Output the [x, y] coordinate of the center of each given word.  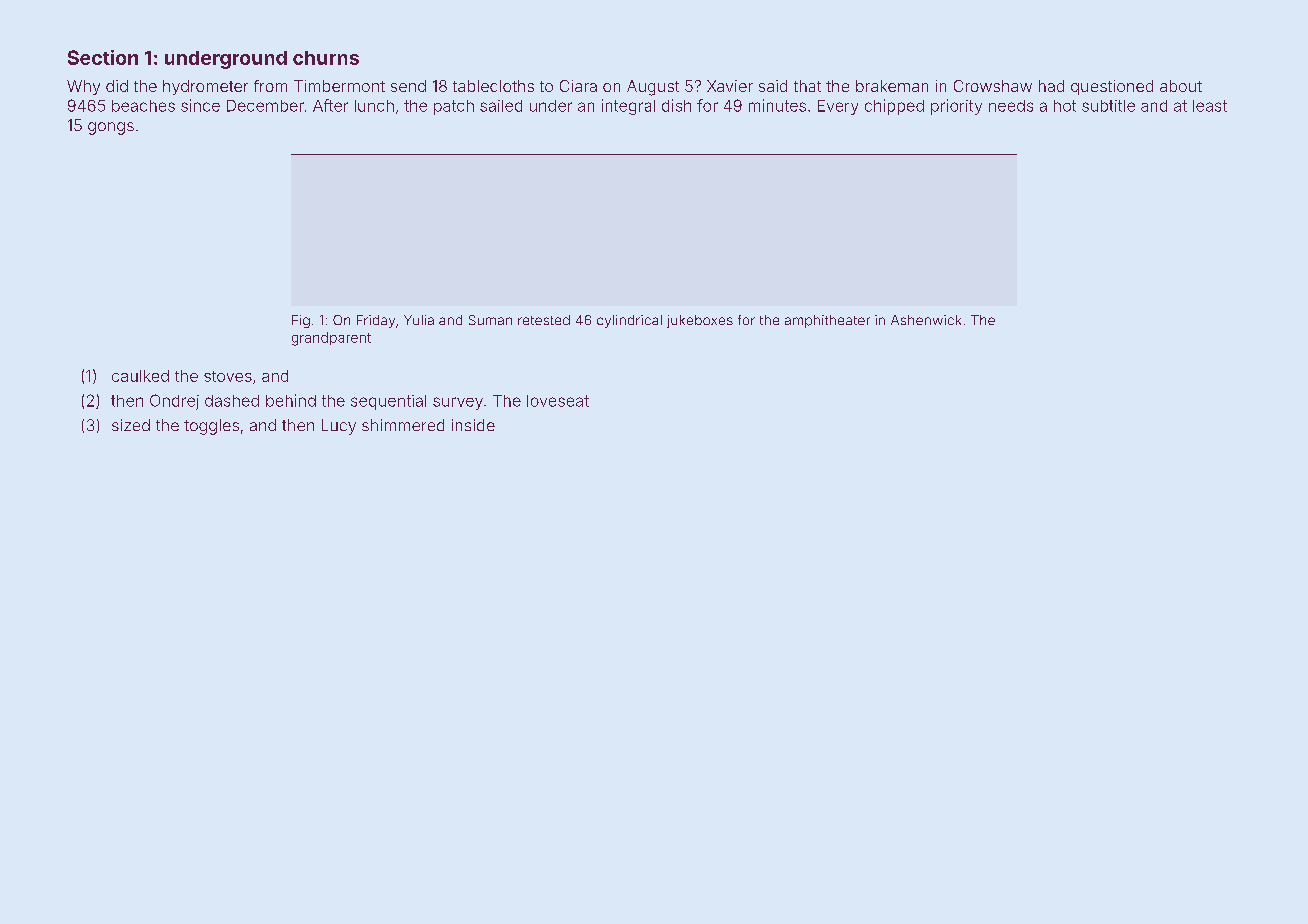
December [265, 106]
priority [956, 107]
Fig [301, 321]
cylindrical [629, 321]
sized [131, 425]
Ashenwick [926, 320]
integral [628, 107]
